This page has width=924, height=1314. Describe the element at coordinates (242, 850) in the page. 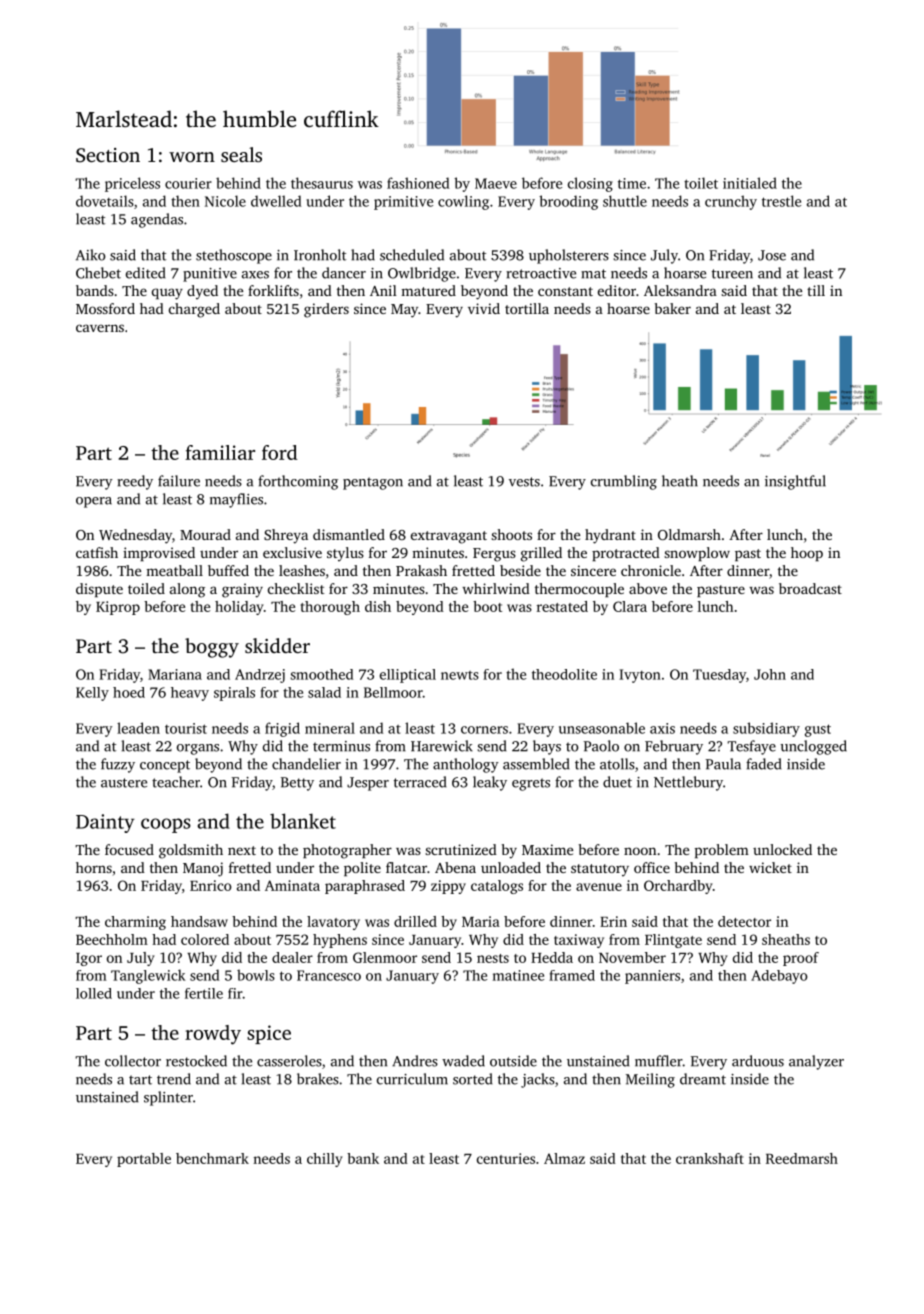

I see `next` at that location.
